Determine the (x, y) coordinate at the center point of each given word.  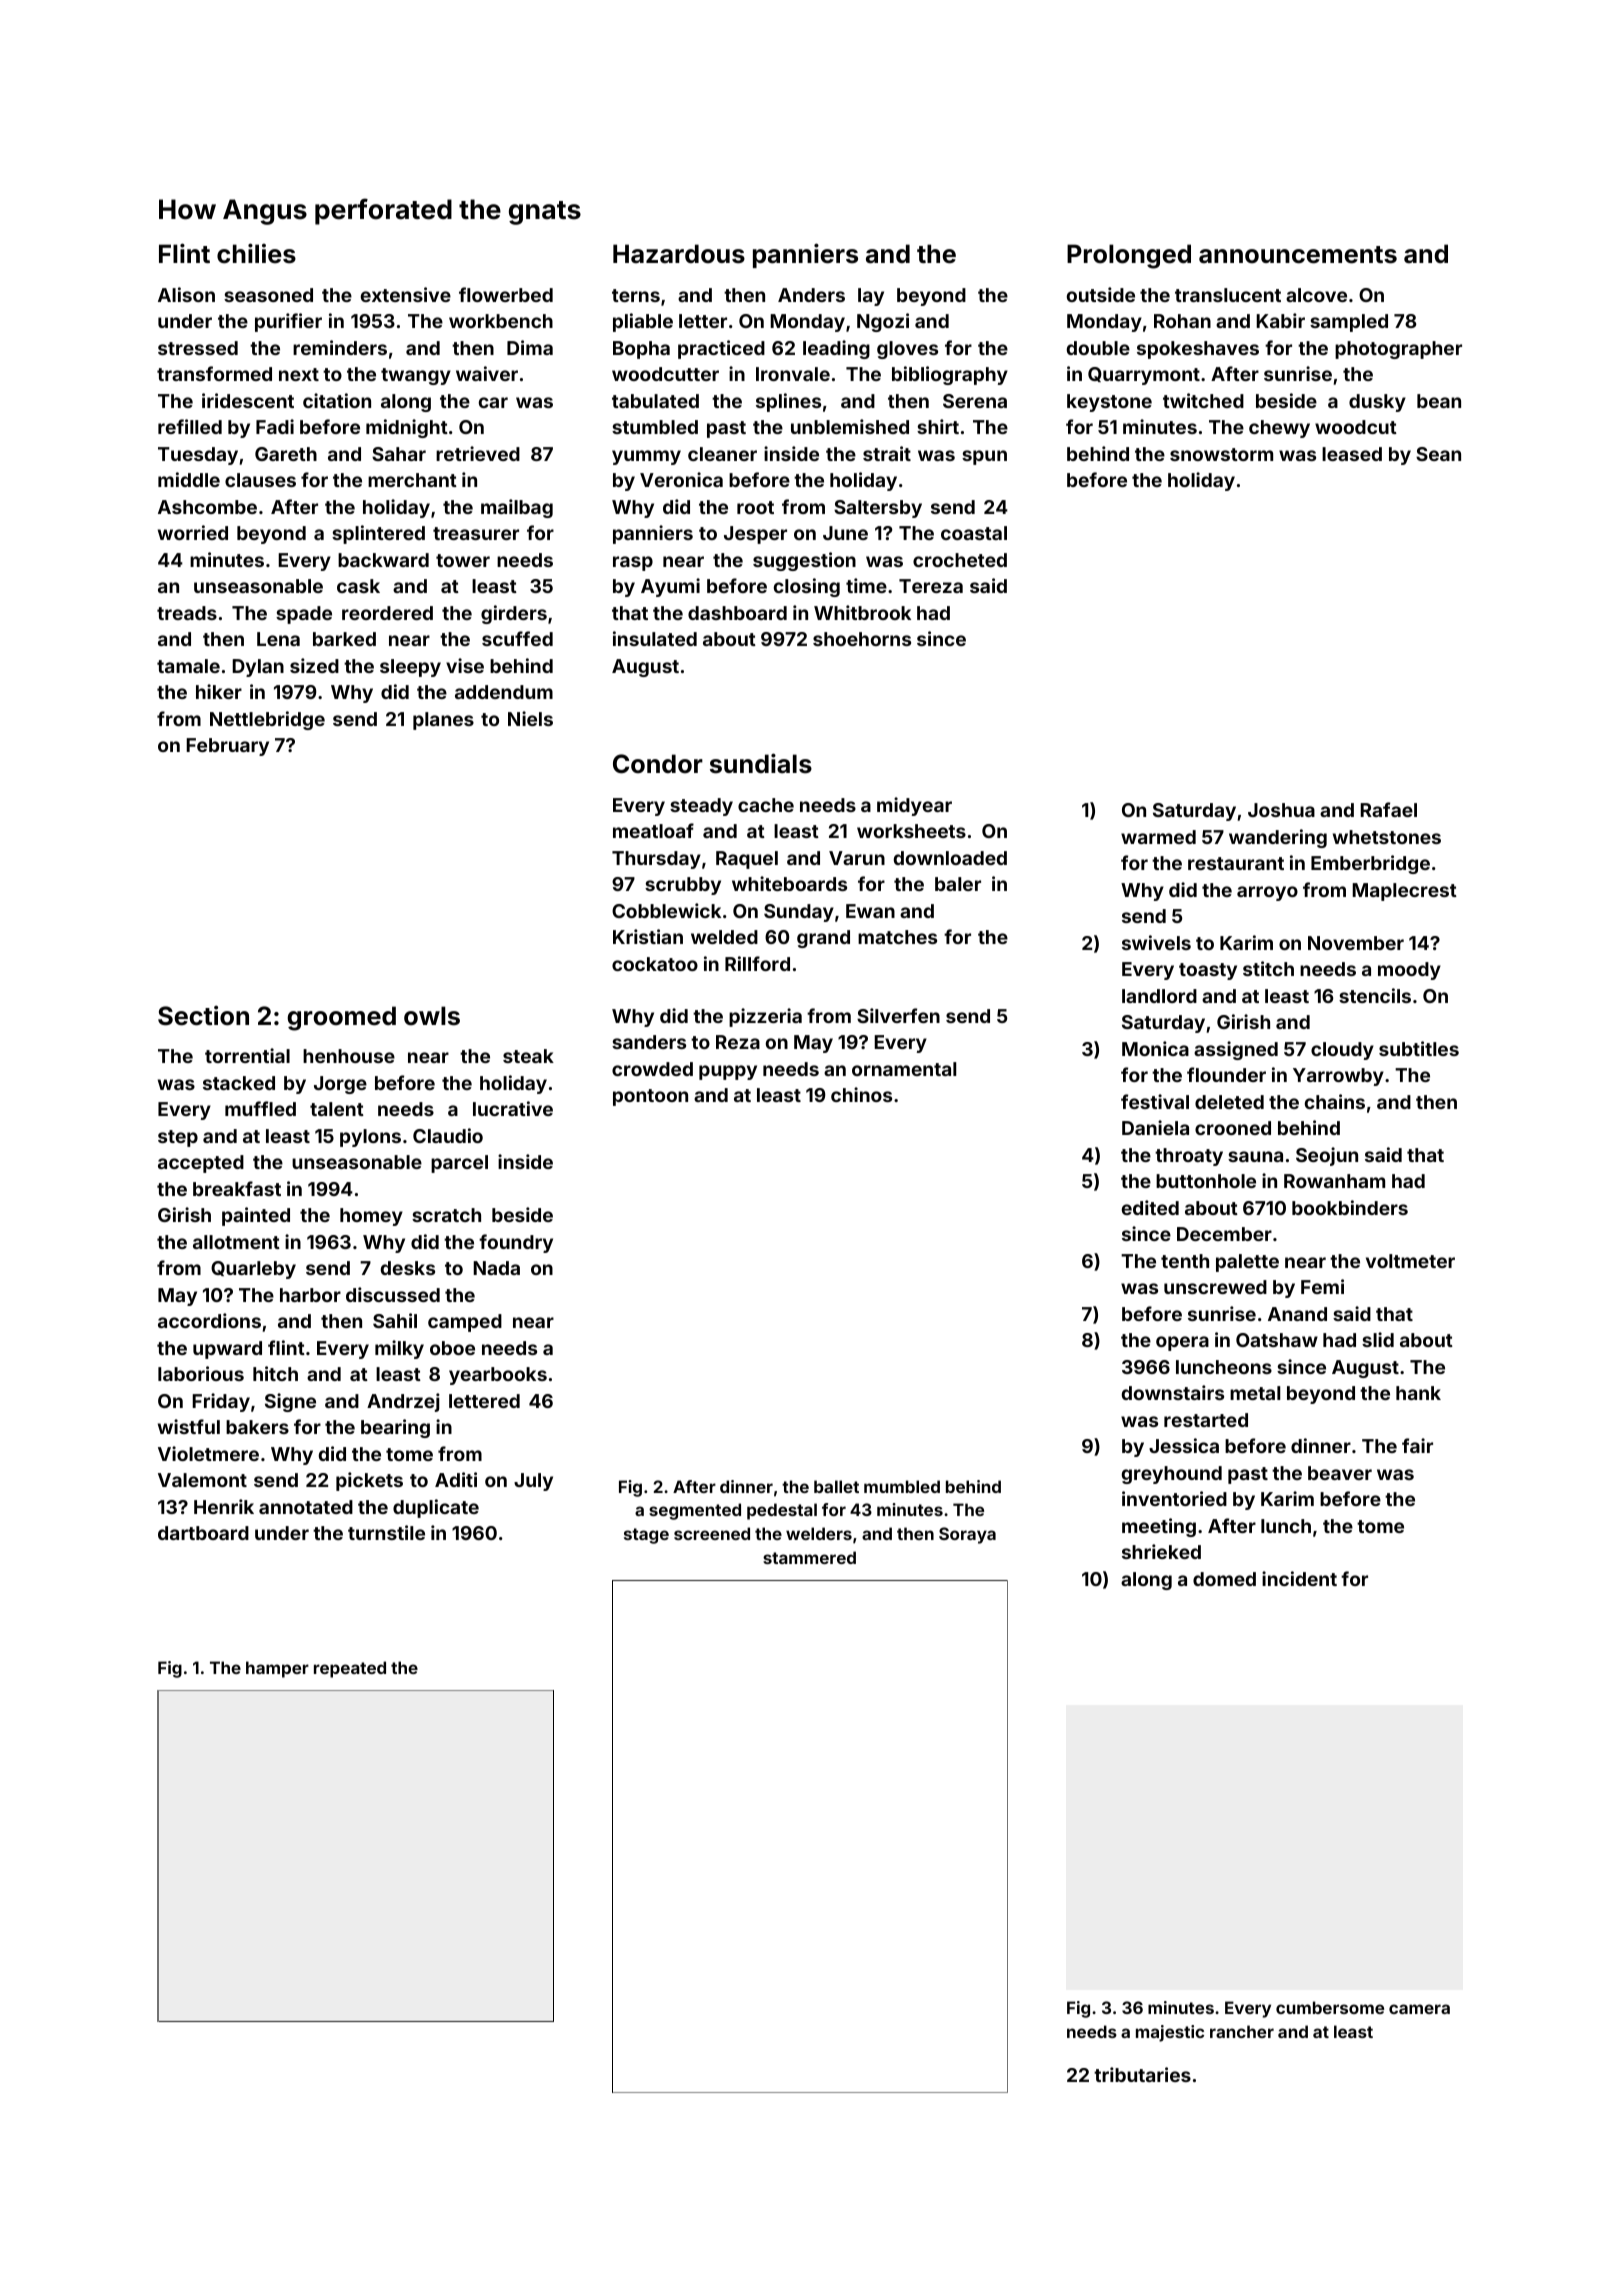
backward (383, 560)
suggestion (804, 561)
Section (203, 1015)
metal (1255, 1393)
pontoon (650, 1097)
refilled (190, 426)
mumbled (902, 1486)
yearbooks (498, 1376)
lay (871, 297)
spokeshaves (1198, 350)
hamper (277, 1669)
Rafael (1388, 809)
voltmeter (1410, 1261)
